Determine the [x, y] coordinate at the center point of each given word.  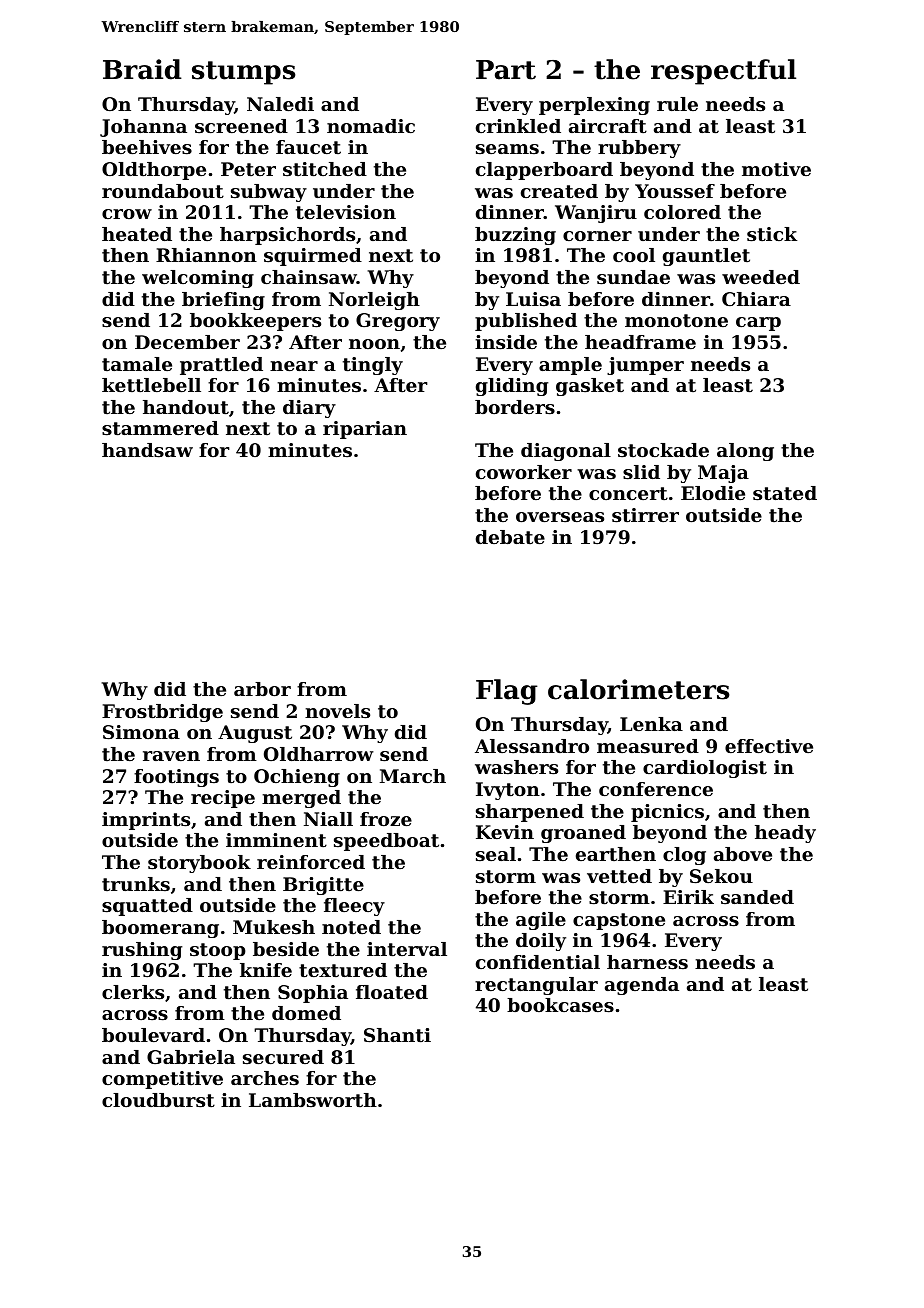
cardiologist [705, 769]
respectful [723, 72]
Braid [142, 69]
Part [506, 70]
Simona [141, 732]
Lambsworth [313, 1100]
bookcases [560, 1005]
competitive [162, 1080]
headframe [640, 342]
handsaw [147, 450]
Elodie [713, 493]
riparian [365, 430]
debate [510, 537]
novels [337, 711]
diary [309, 409]
